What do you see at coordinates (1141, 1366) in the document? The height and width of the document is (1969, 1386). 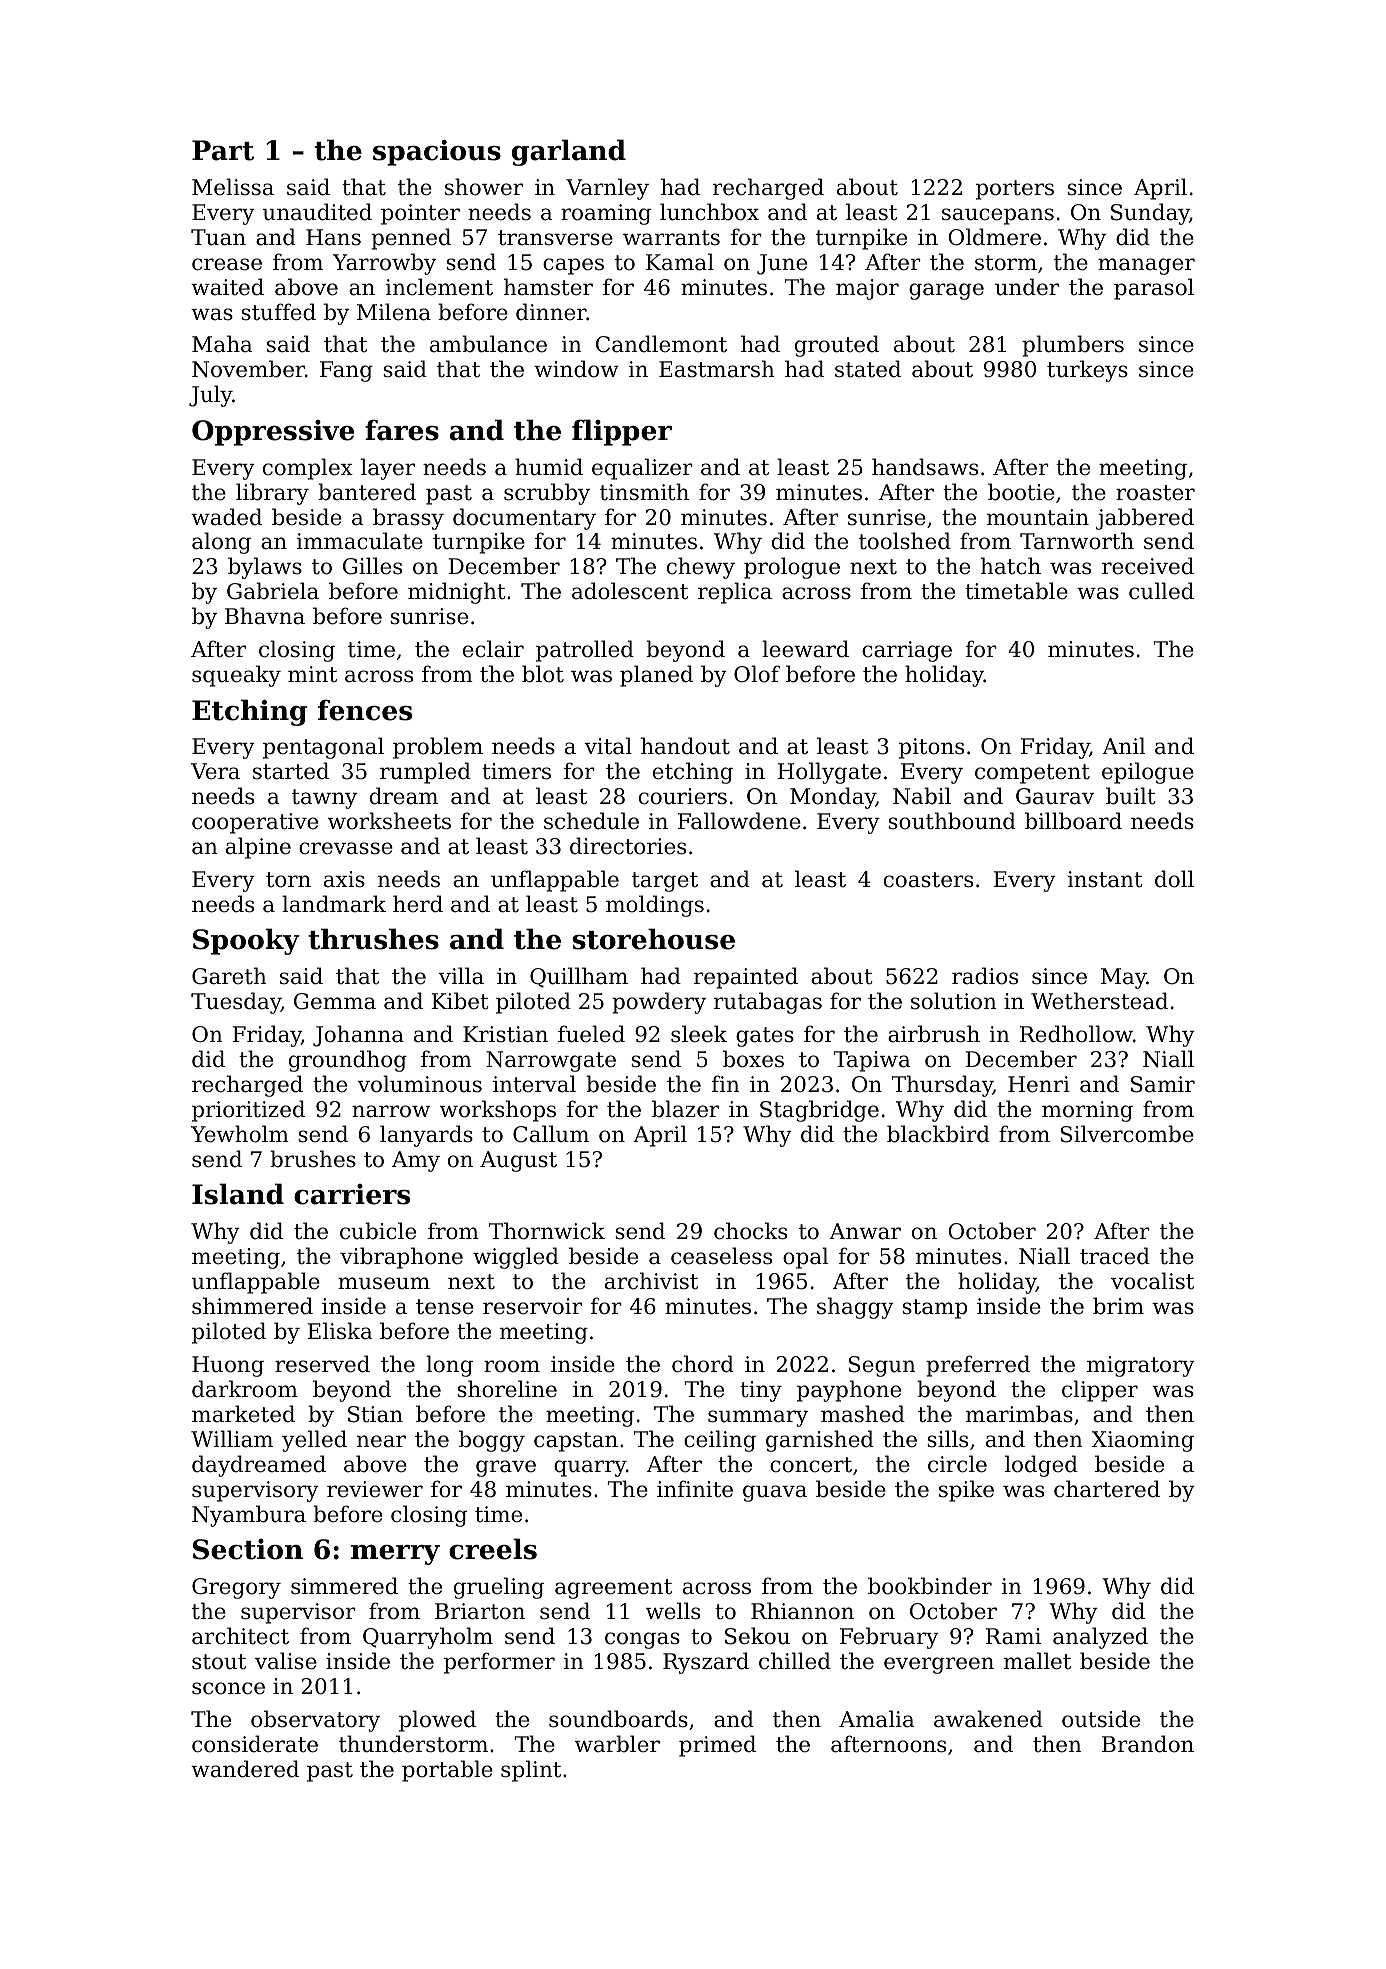 I see `migratory` at bounding box center [1141, 1366].
